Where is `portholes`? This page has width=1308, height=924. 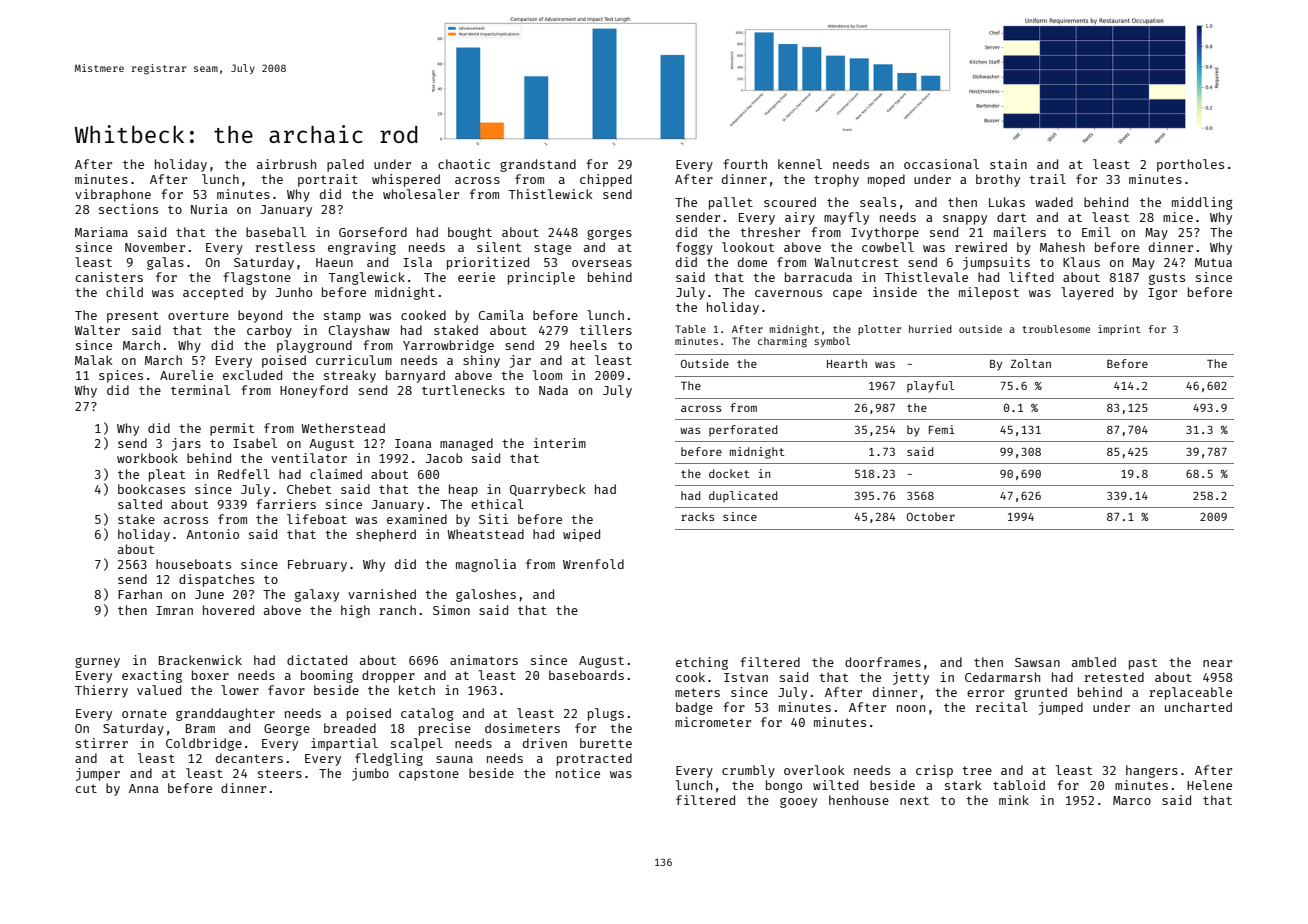 portholes is located at coordinates (1190, 165).
